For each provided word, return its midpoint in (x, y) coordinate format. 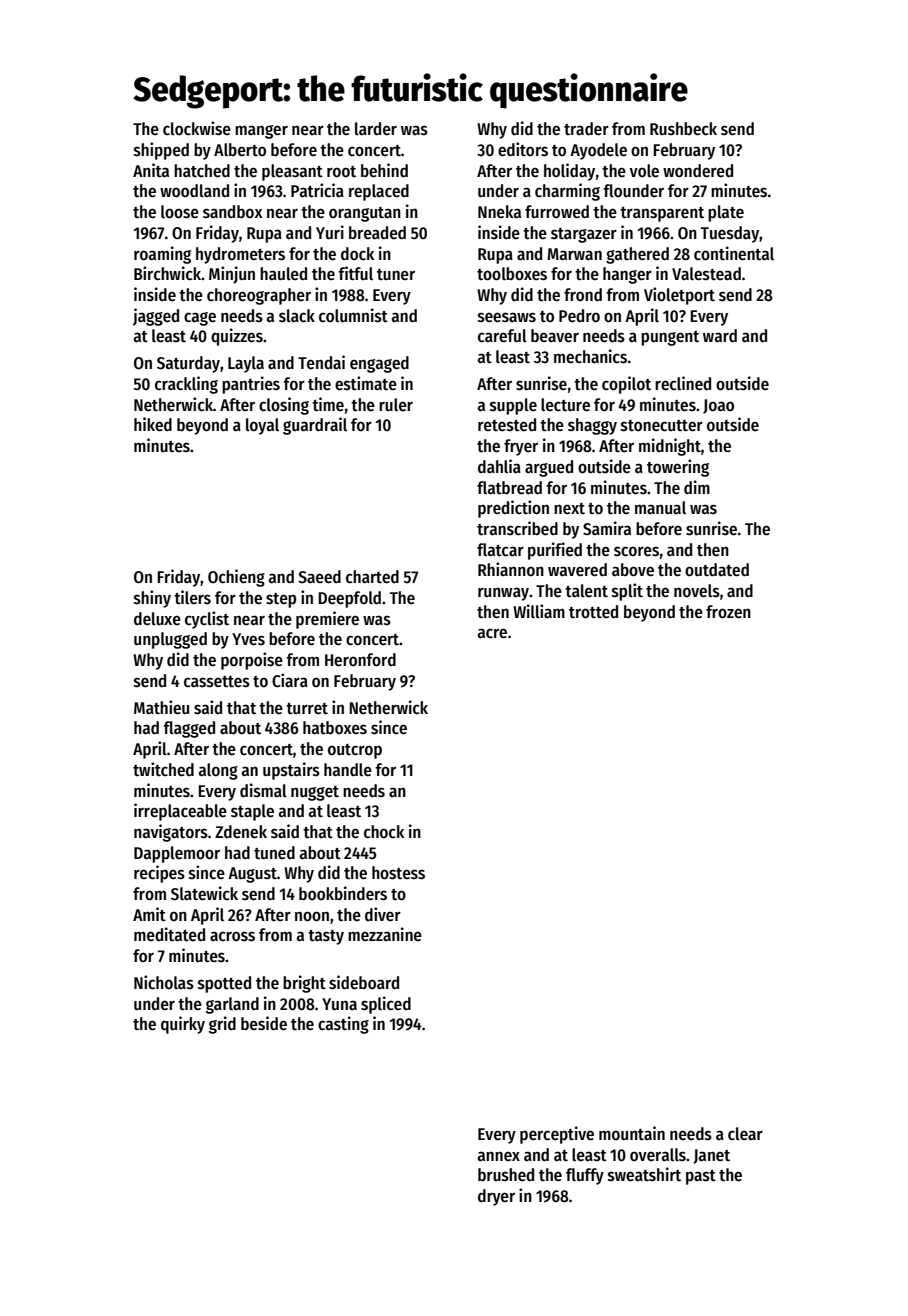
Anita (151, 170)
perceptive (557, 1135)
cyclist (207, 620)
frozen (728, 612)
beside (264, 1023)
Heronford (360, 660)
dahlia (499, 466)
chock (384, 831)
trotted (593, 612)
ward (720, 336)
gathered (637, 255)
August (252, 875)
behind (384, 170)
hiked (153, 424)
